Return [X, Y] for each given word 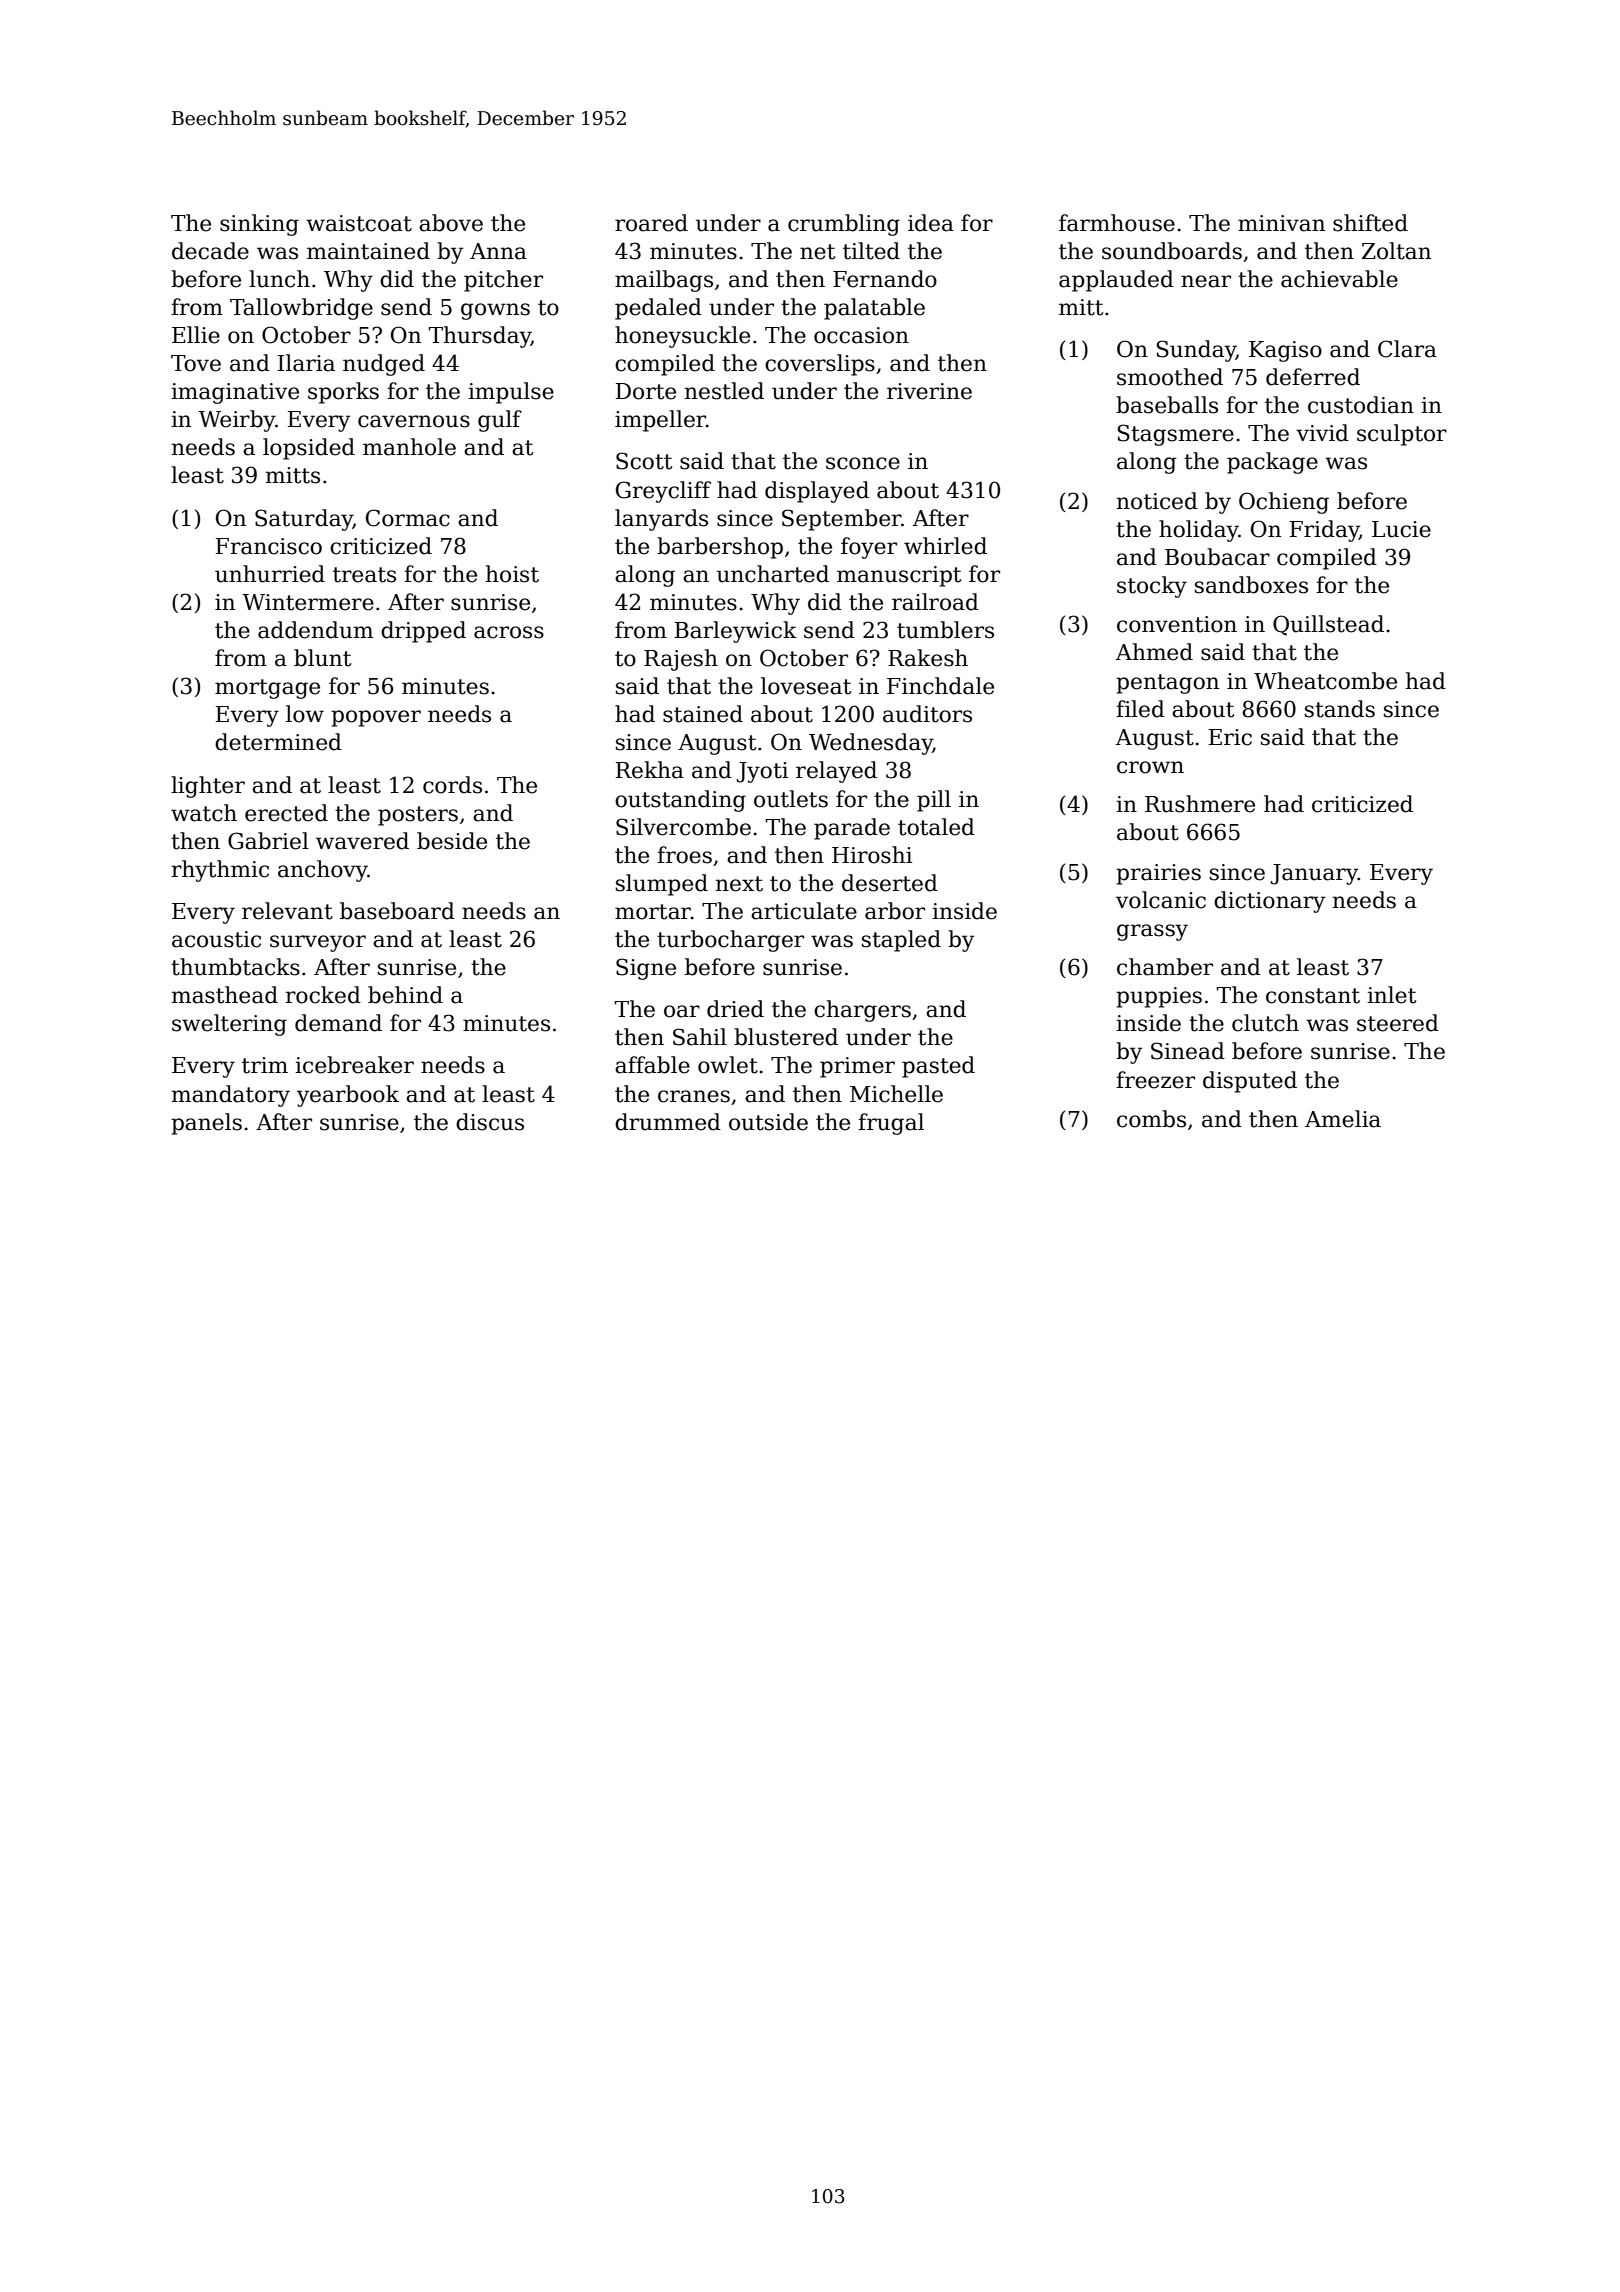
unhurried [270, 574]
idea [931, 223]
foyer [869, 548]
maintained [368, 251]
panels [206, 1124]
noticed [1157, 501]
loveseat [806, 686]
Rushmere [1200, 804]
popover [376, 718]
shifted [1370, 223]
